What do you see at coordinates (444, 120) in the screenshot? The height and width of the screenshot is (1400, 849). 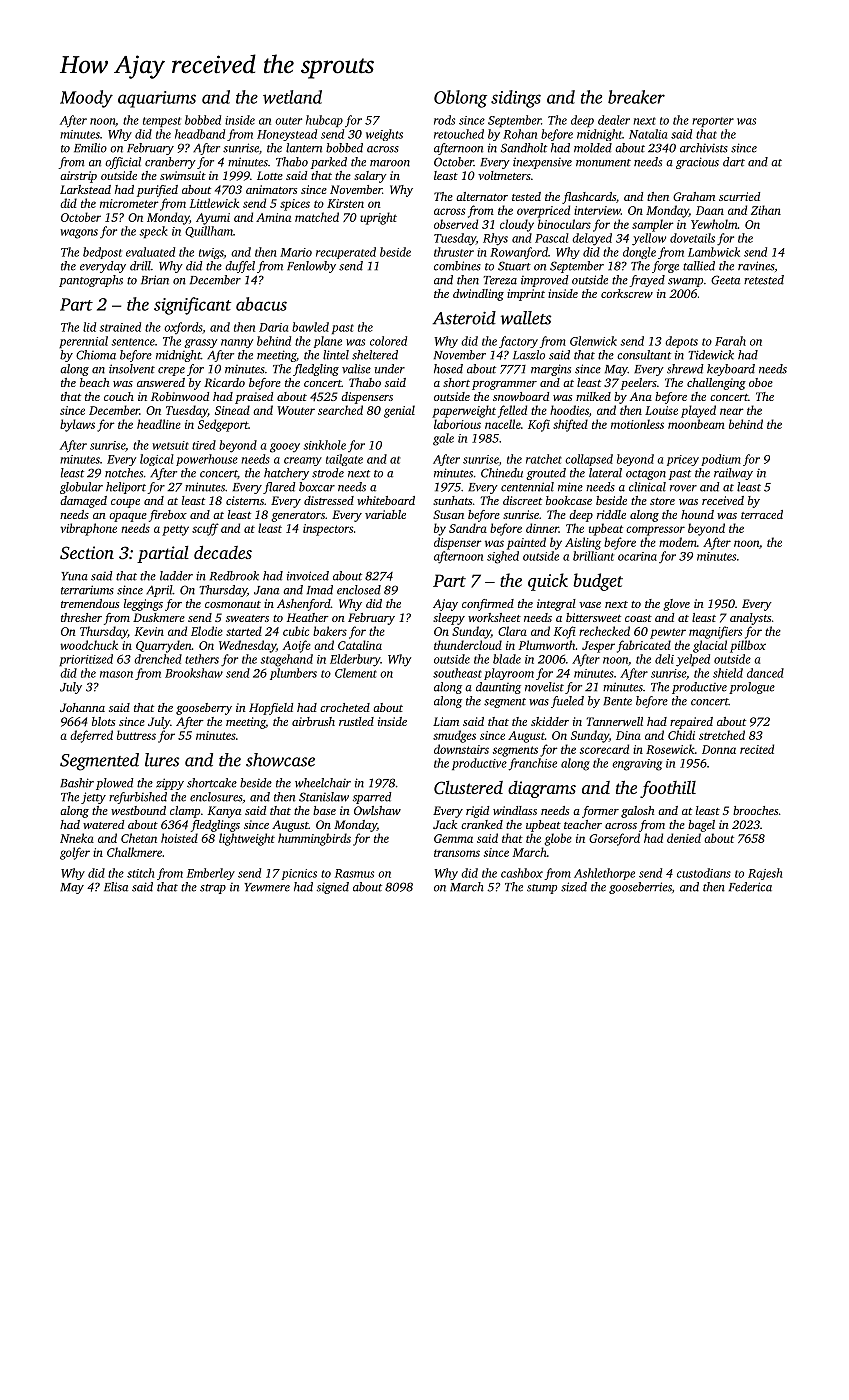 I see `rods` at bounding box center [444, 120].
